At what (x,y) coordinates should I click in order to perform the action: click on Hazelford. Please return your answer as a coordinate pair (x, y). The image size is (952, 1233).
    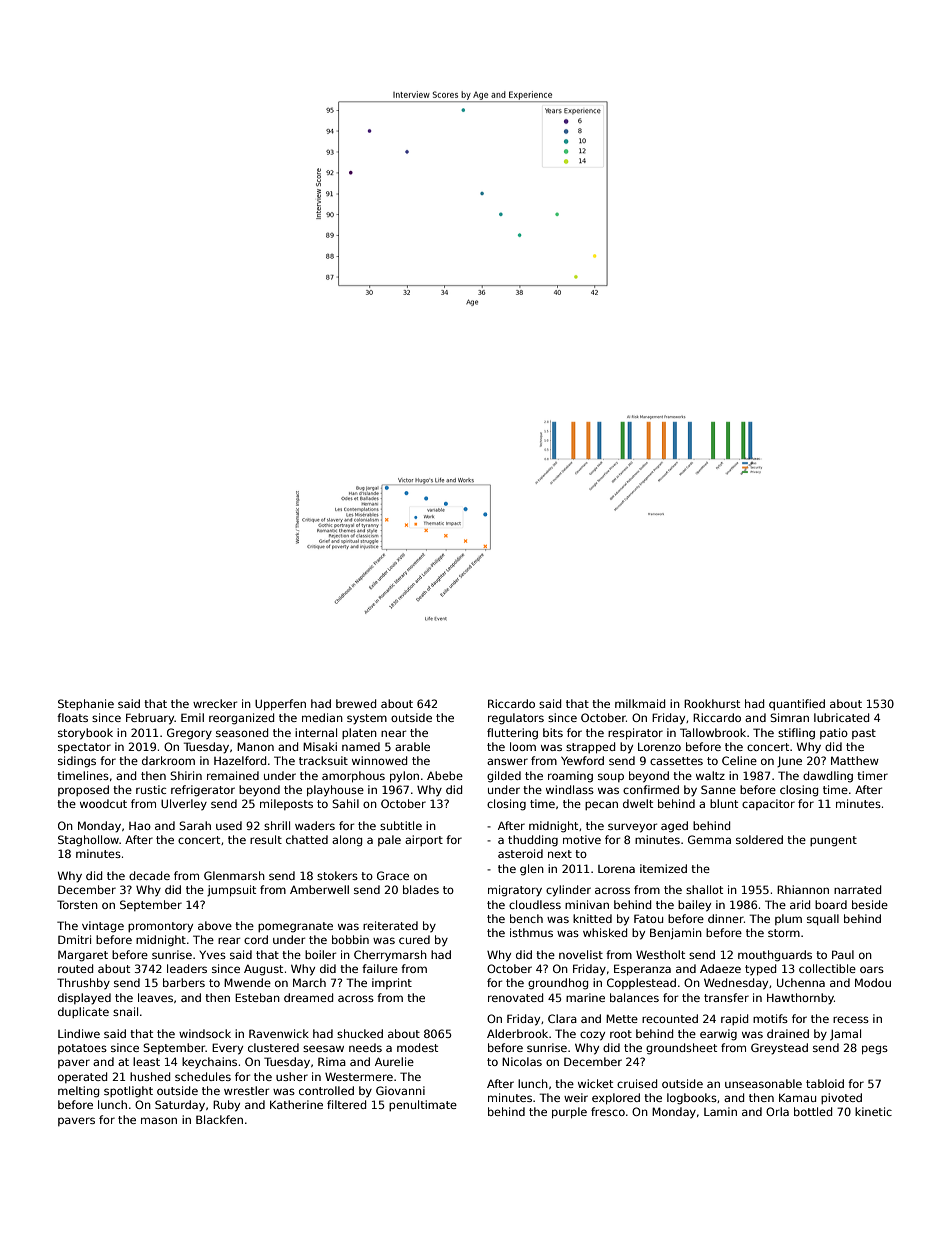
    Looking at the image, I should click on (240, 760).
